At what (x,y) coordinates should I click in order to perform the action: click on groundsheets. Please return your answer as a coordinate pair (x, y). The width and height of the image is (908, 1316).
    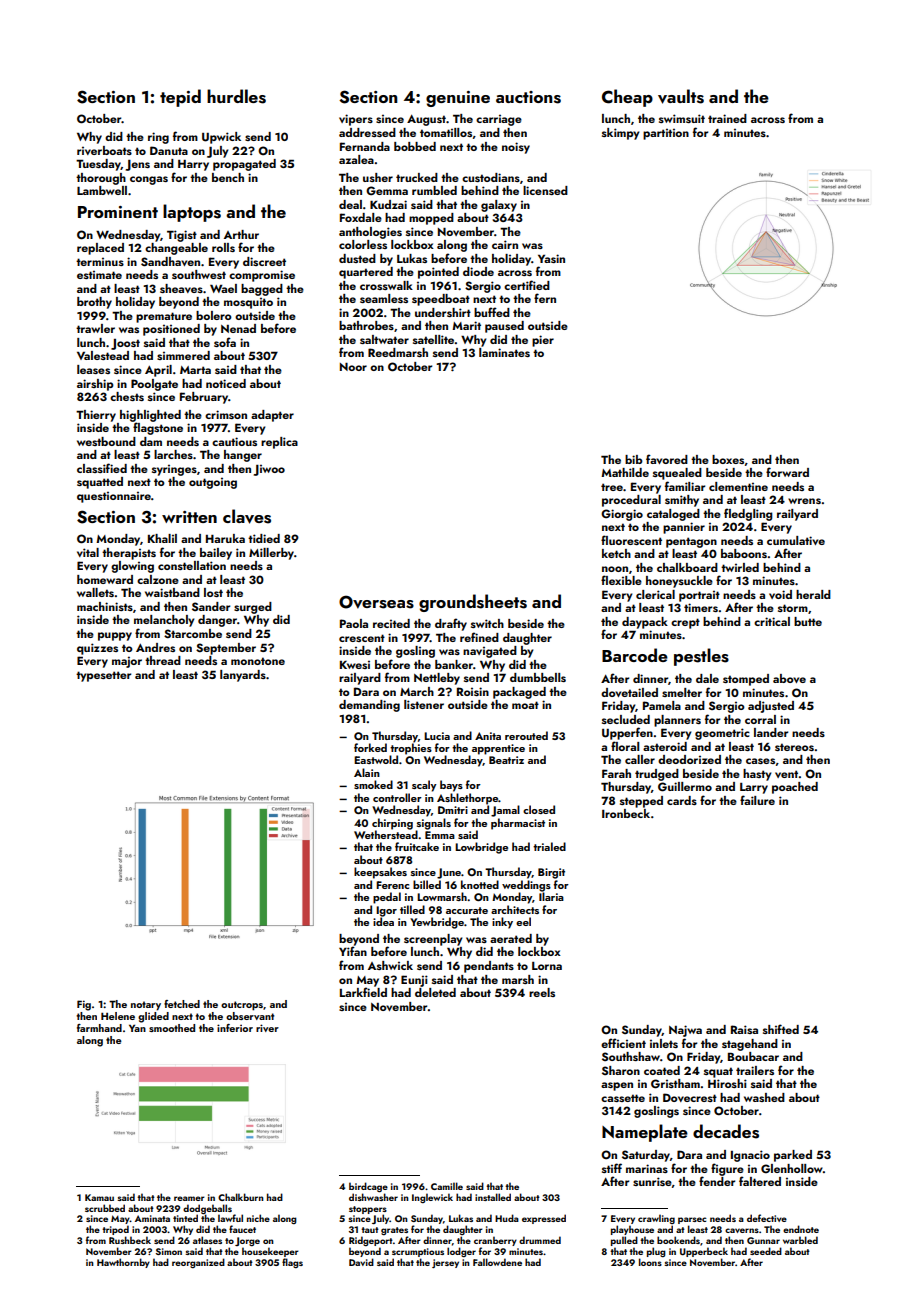
    Looking at the image, I should click on (473, 603).
